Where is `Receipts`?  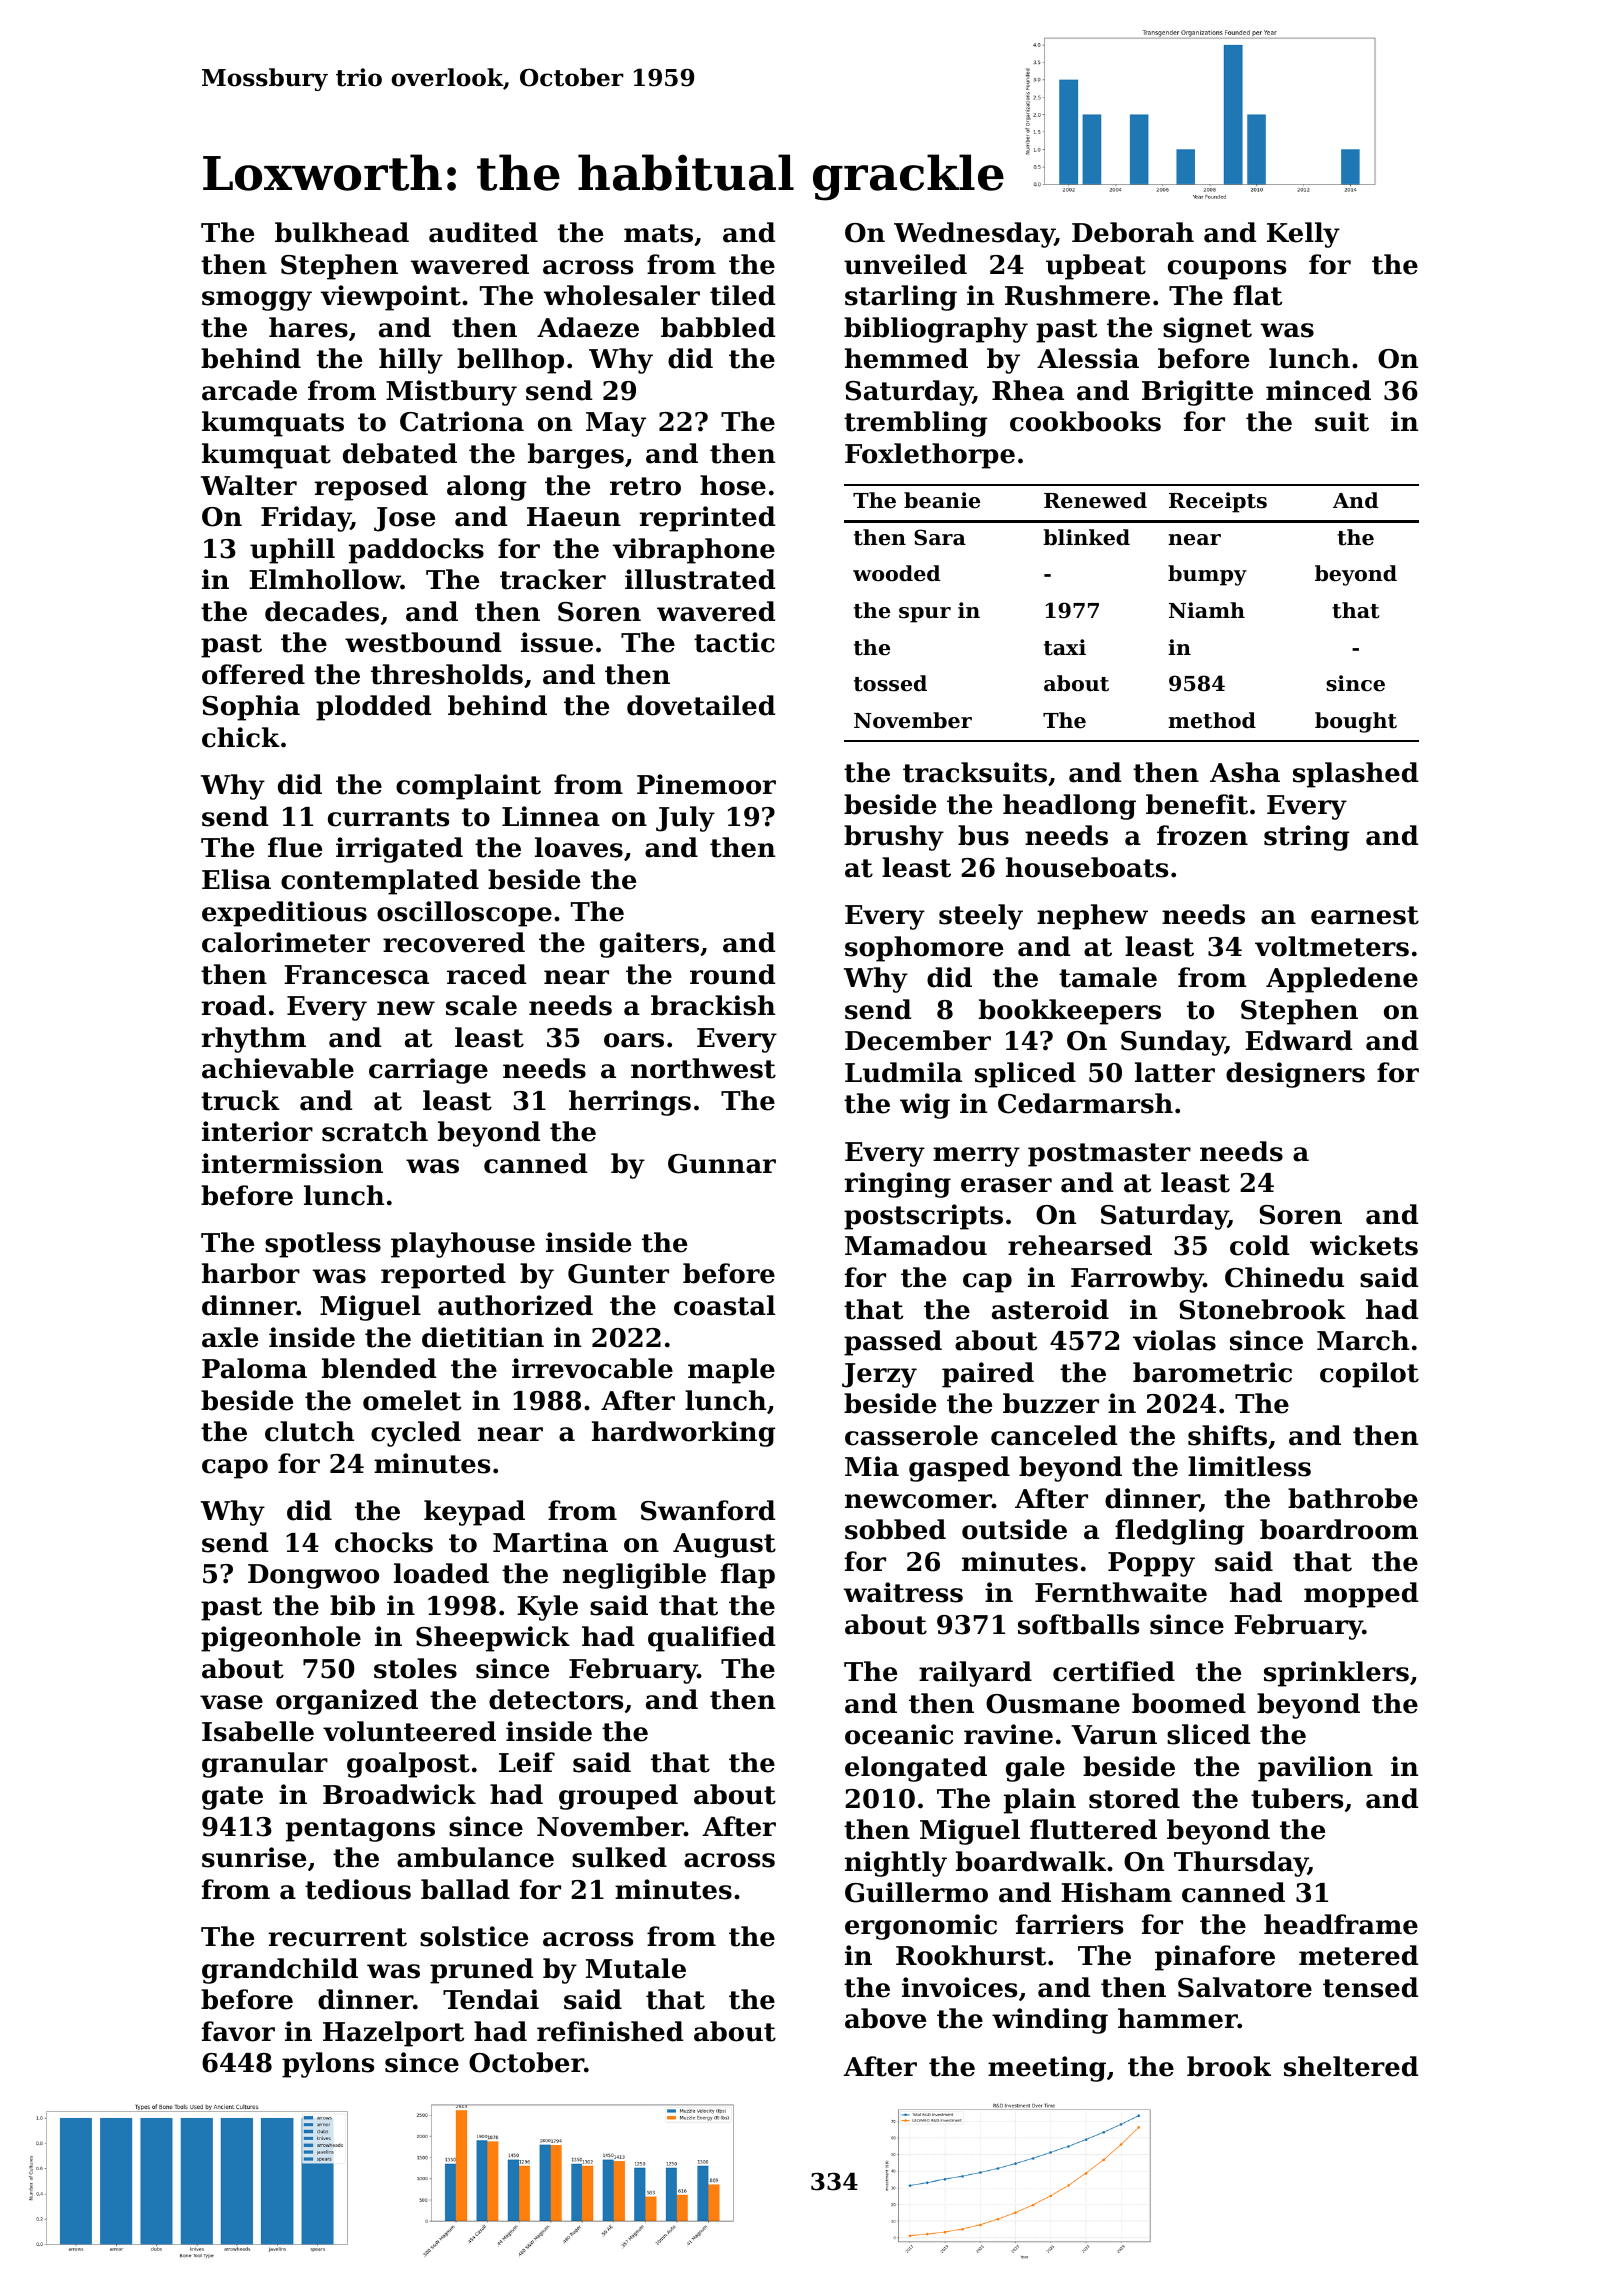
Receipts is located at coordinates (1218, 502).
